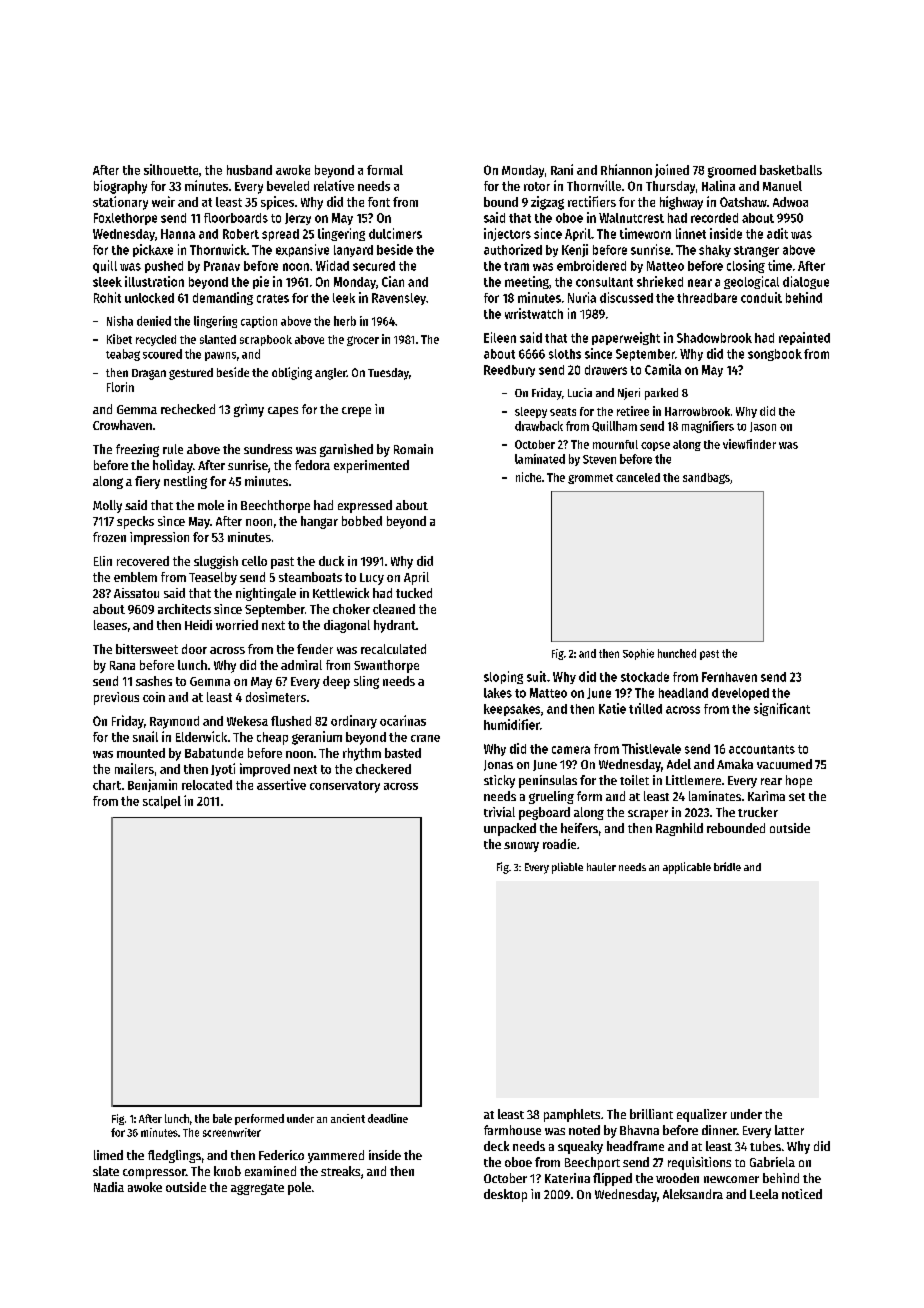 The image size is (924, 1308). Describe the element at coordinates (799, 781) in the document. I see `hope` at that location.
